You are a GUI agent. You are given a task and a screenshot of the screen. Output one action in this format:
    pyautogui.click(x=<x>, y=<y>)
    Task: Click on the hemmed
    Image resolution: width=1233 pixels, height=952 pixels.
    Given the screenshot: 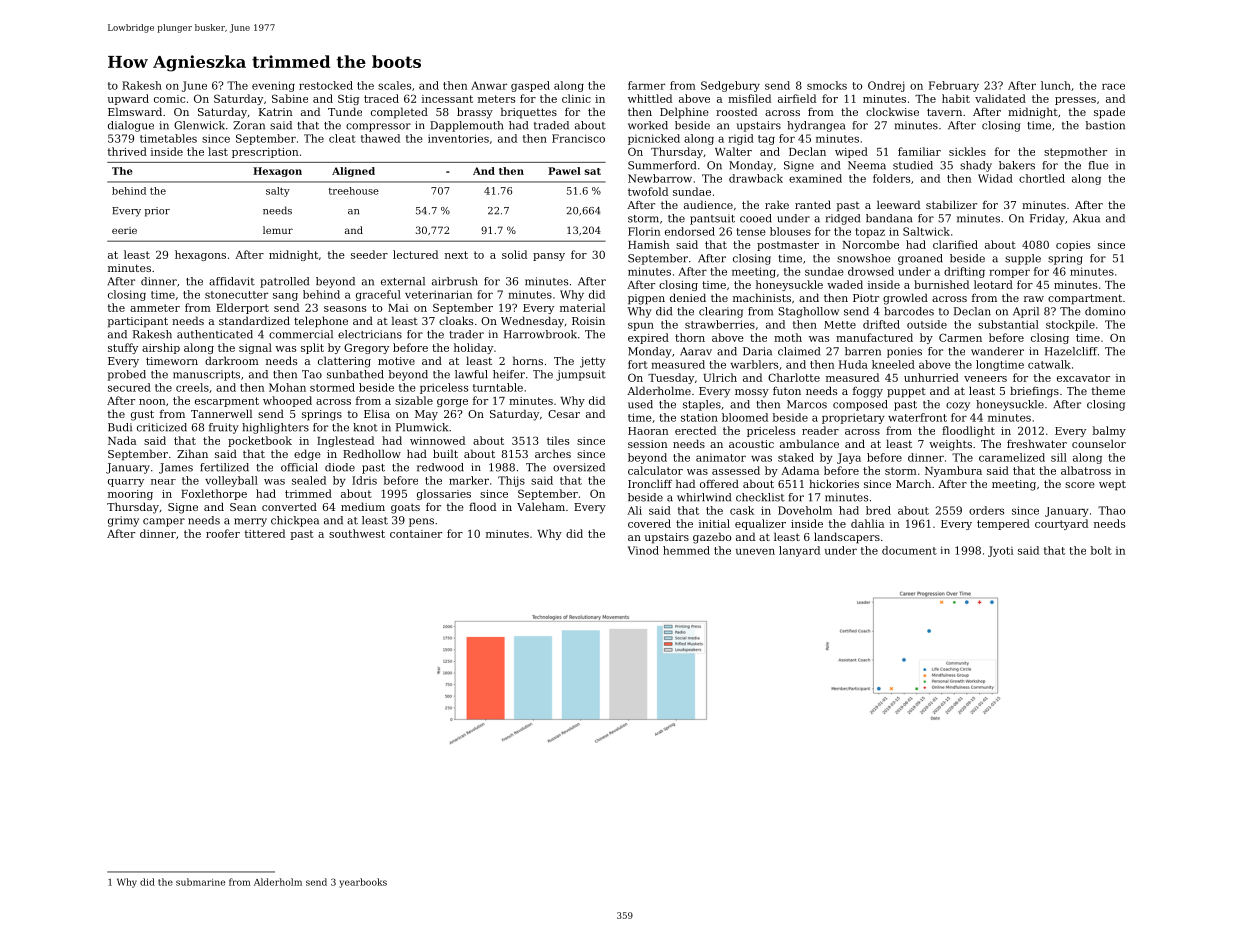 What is the action you would take?
    pyautogui.click(x=686, y=550)
